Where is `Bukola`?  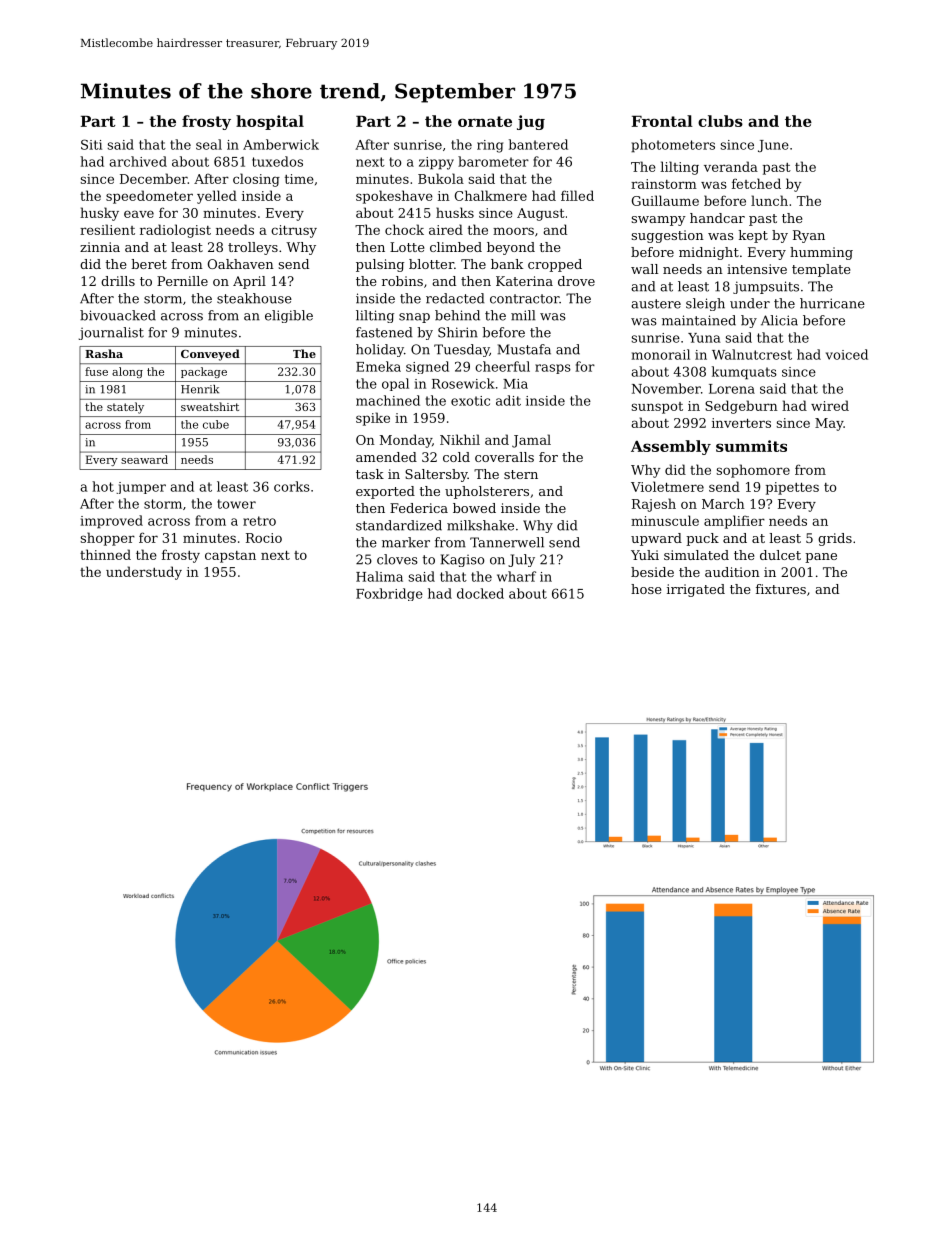
Bukola is located at coordinates (441, 178).
